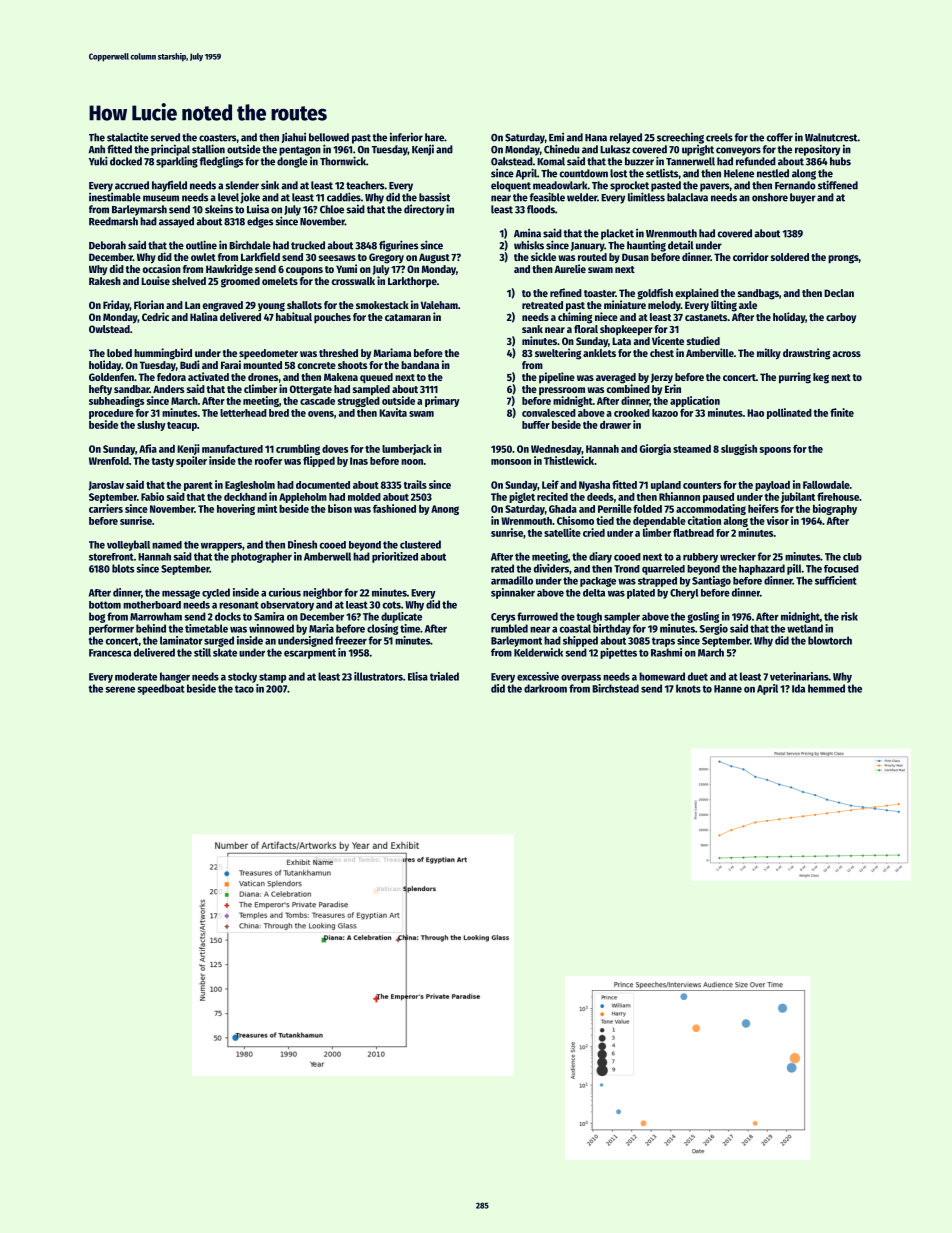 Image resolution: width=952 pixels, height=1233 pixels. What do you see at coordinates (680, 138) in the screenshot?
I see `screeching` at bounding box center [680, 138].
